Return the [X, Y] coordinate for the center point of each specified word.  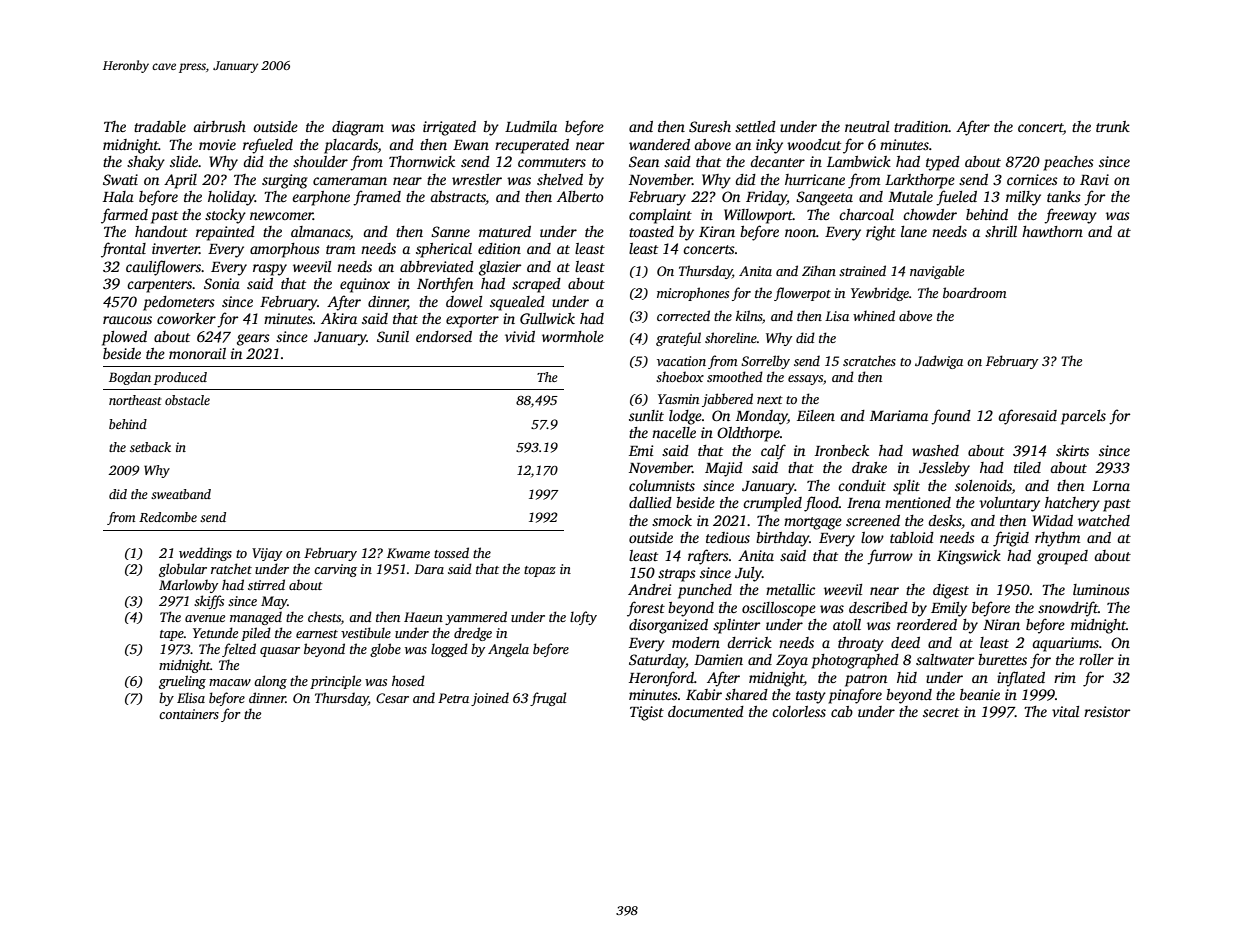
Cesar [392, 698]
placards [351, 146]
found [951, 417]
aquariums [1065, 644]
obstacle [187, 400]
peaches [1068, 163]
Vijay [267, 554]
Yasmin [678, 399]
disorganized [668, 626]
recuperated [532, 146]
